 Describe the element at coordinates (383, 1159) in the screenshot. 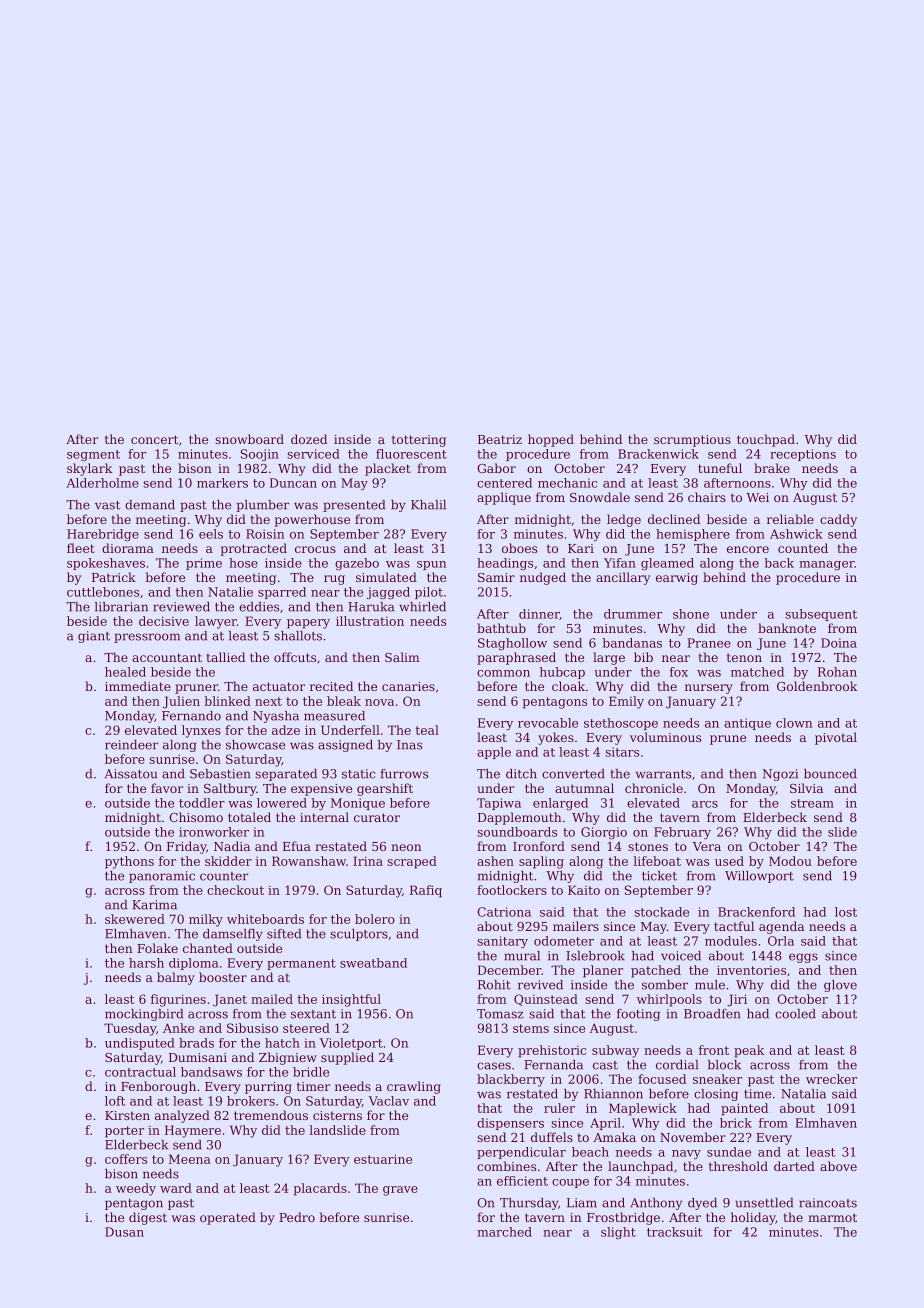

I see `estuarine` at that location.
